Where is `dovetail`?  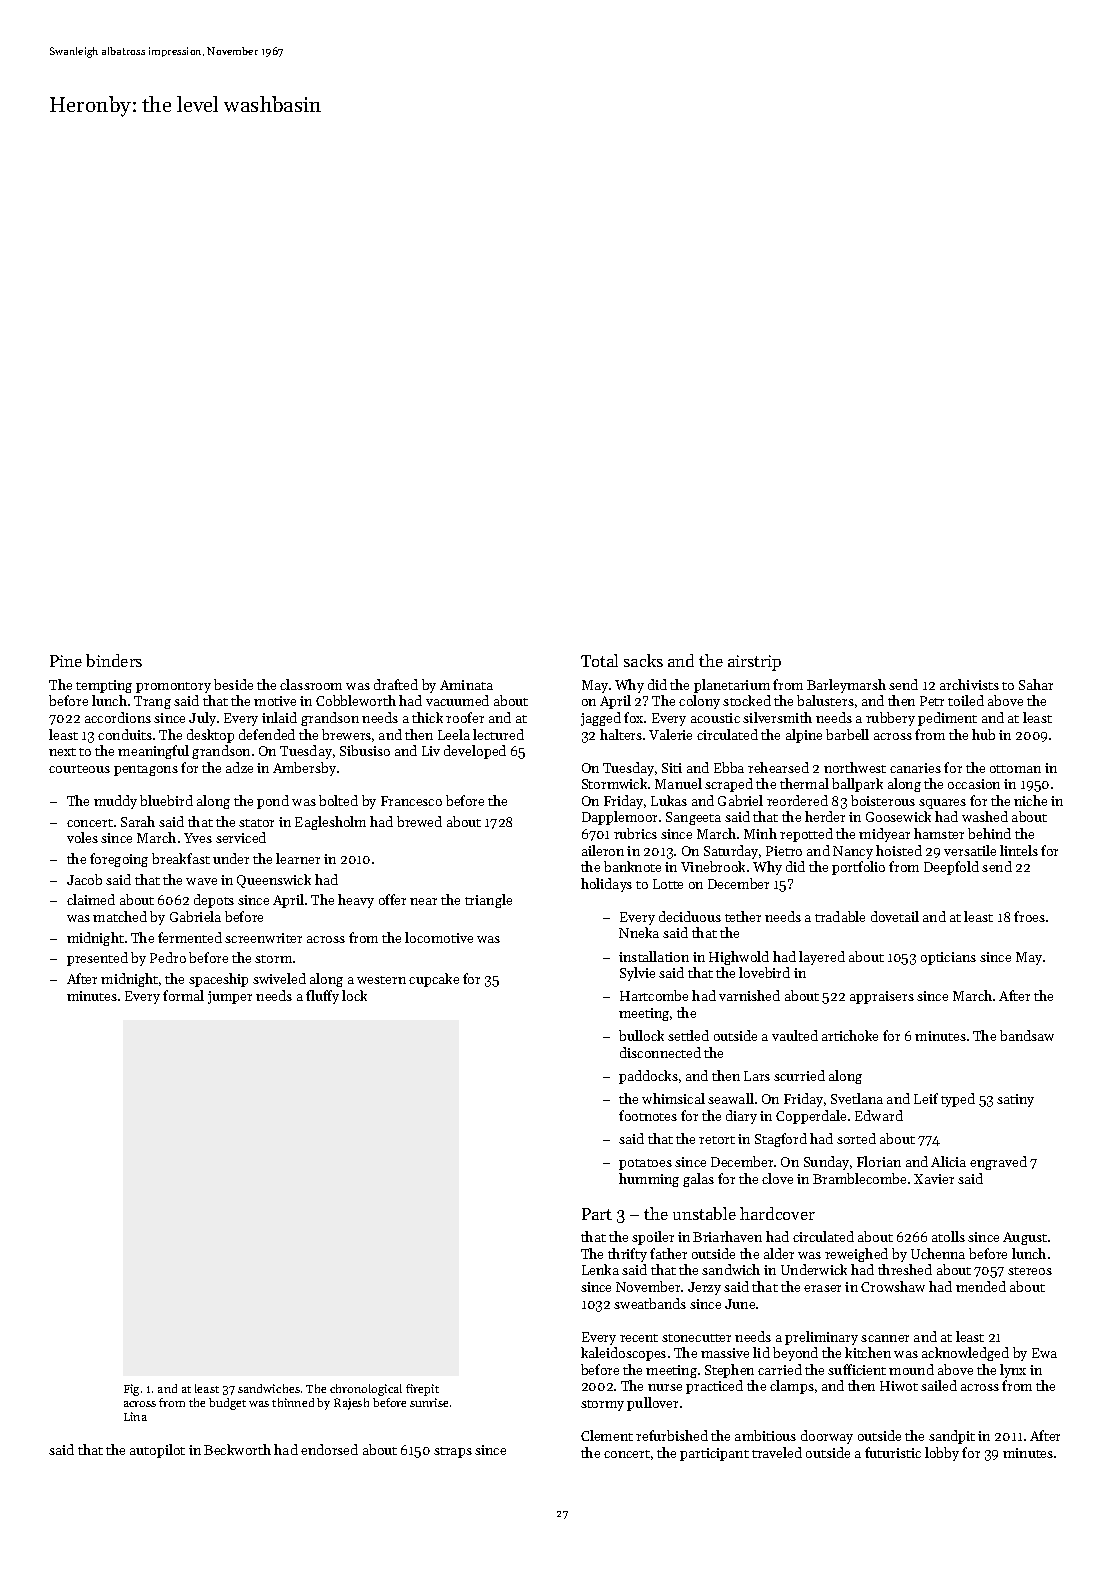 dovetail is located at coordinates (895, 916).
